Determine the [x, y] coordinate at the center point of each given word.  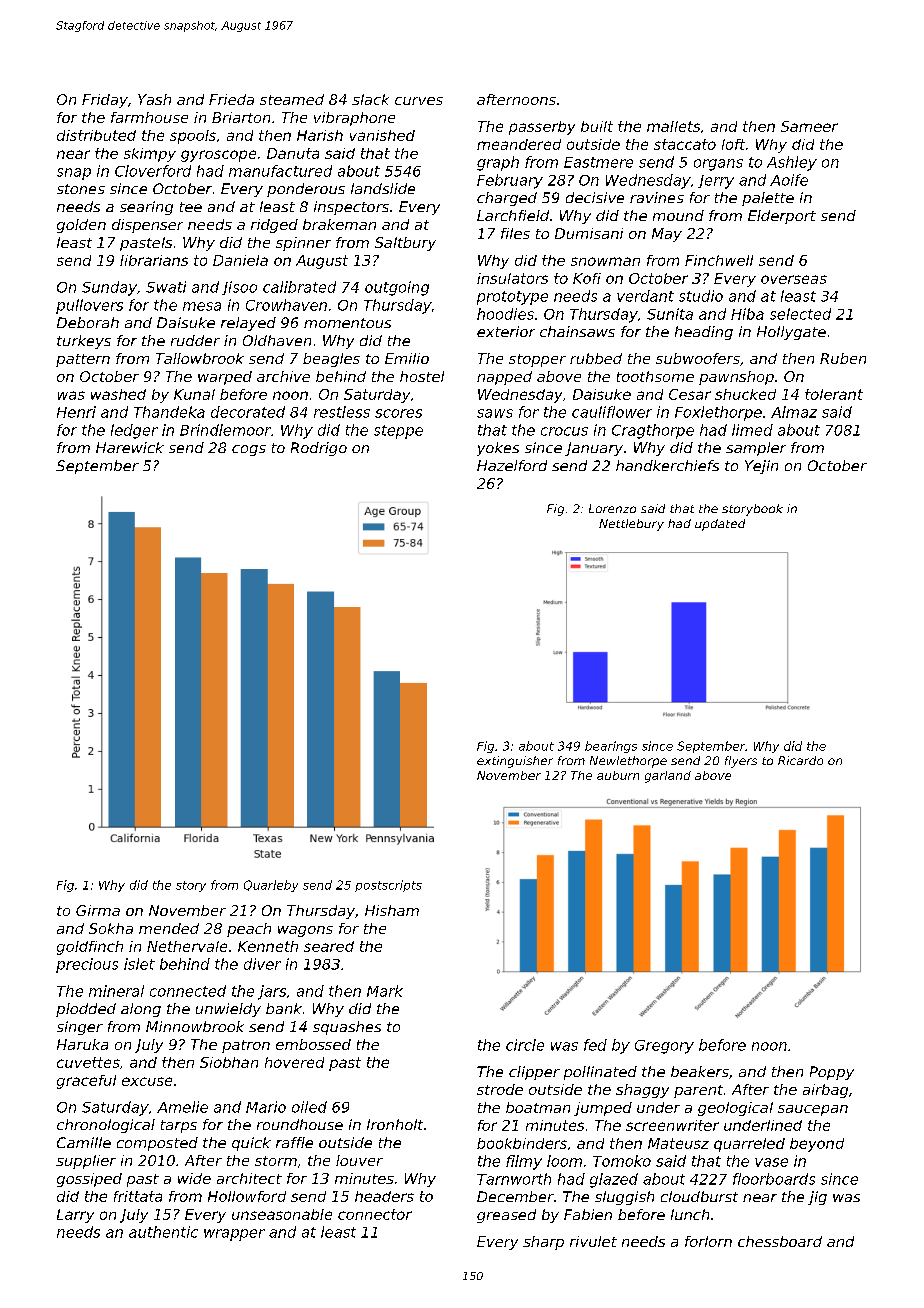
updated [720, 525]
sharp [543, 1243]
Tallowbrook [200, 358]
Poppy [832, 1073]
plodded [86, 1010]
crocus [564, 431]
